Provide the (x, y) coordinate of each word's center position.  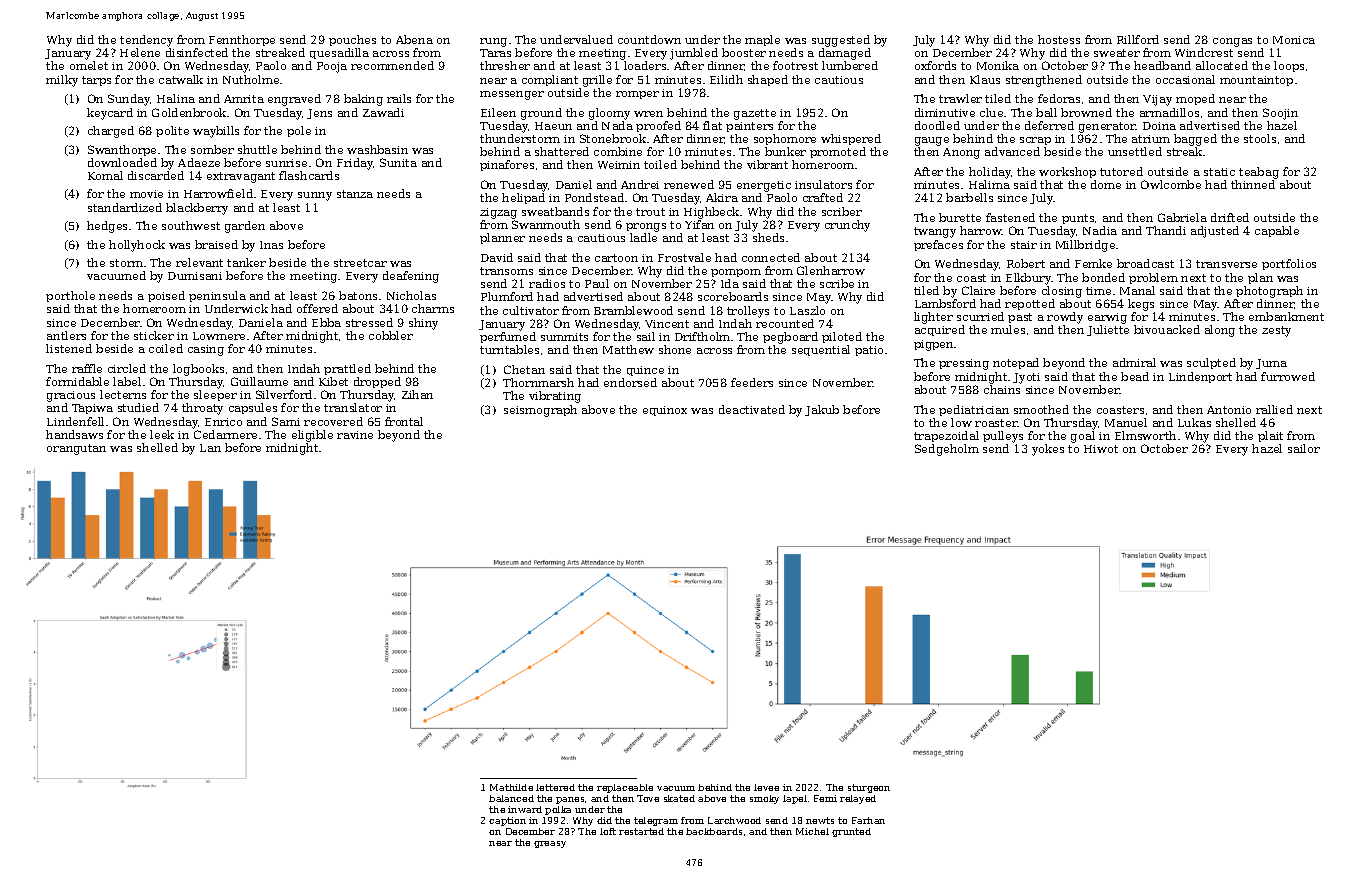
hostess (1059, 39)
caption (507, 821)
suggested (841, 41)
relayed (858, 799)
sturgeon (869, 788)
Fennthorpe (242, 40)
